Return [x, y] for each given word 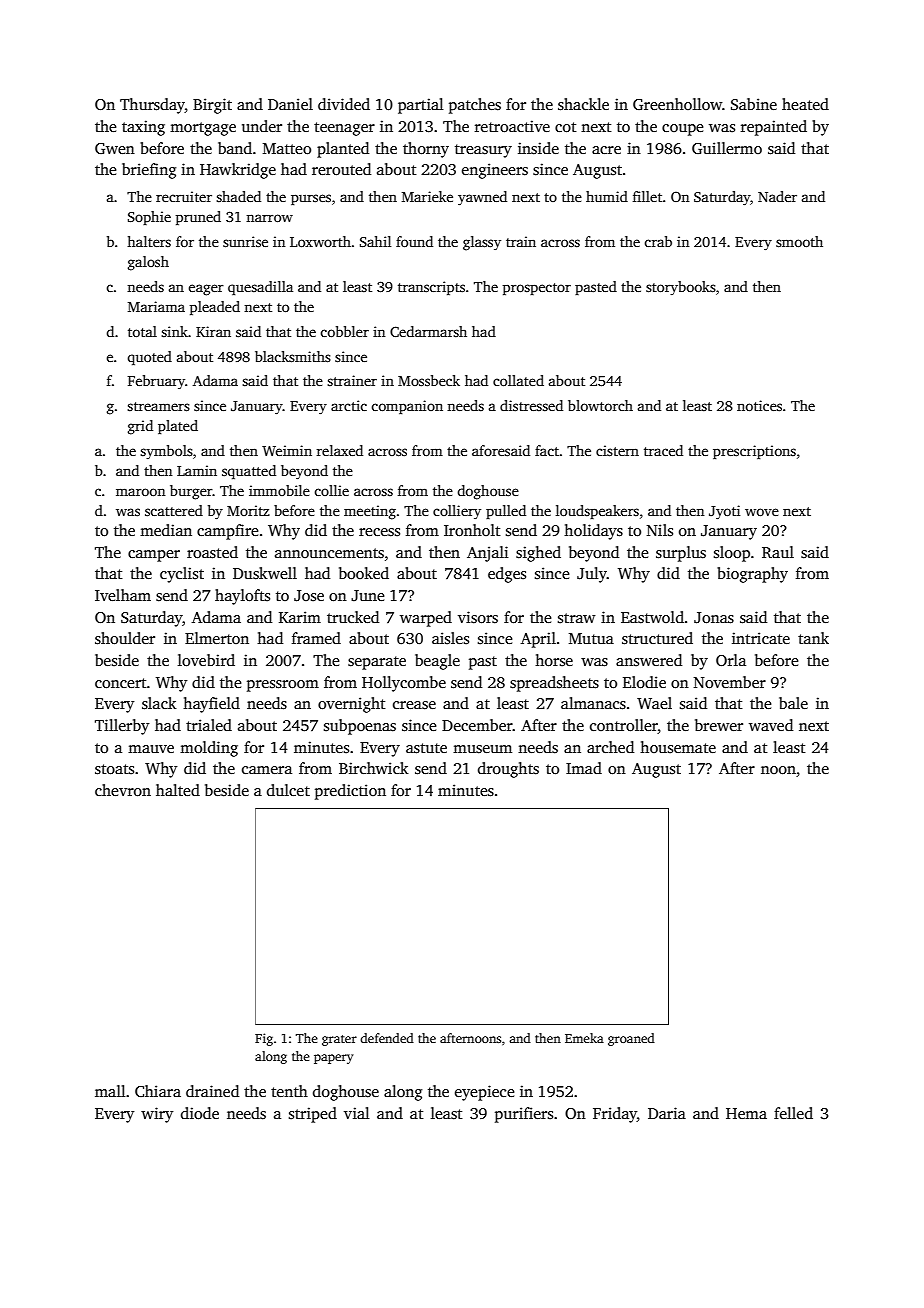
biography [752, 575]
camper [154, 556]
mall [110, 1091]
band [235, 148]
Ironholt [472, 530]
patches [475, 106]
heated [805, 104]
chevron [123, 790]
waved [771, 725]
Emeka [584, 1038]
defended [387, 1038]
